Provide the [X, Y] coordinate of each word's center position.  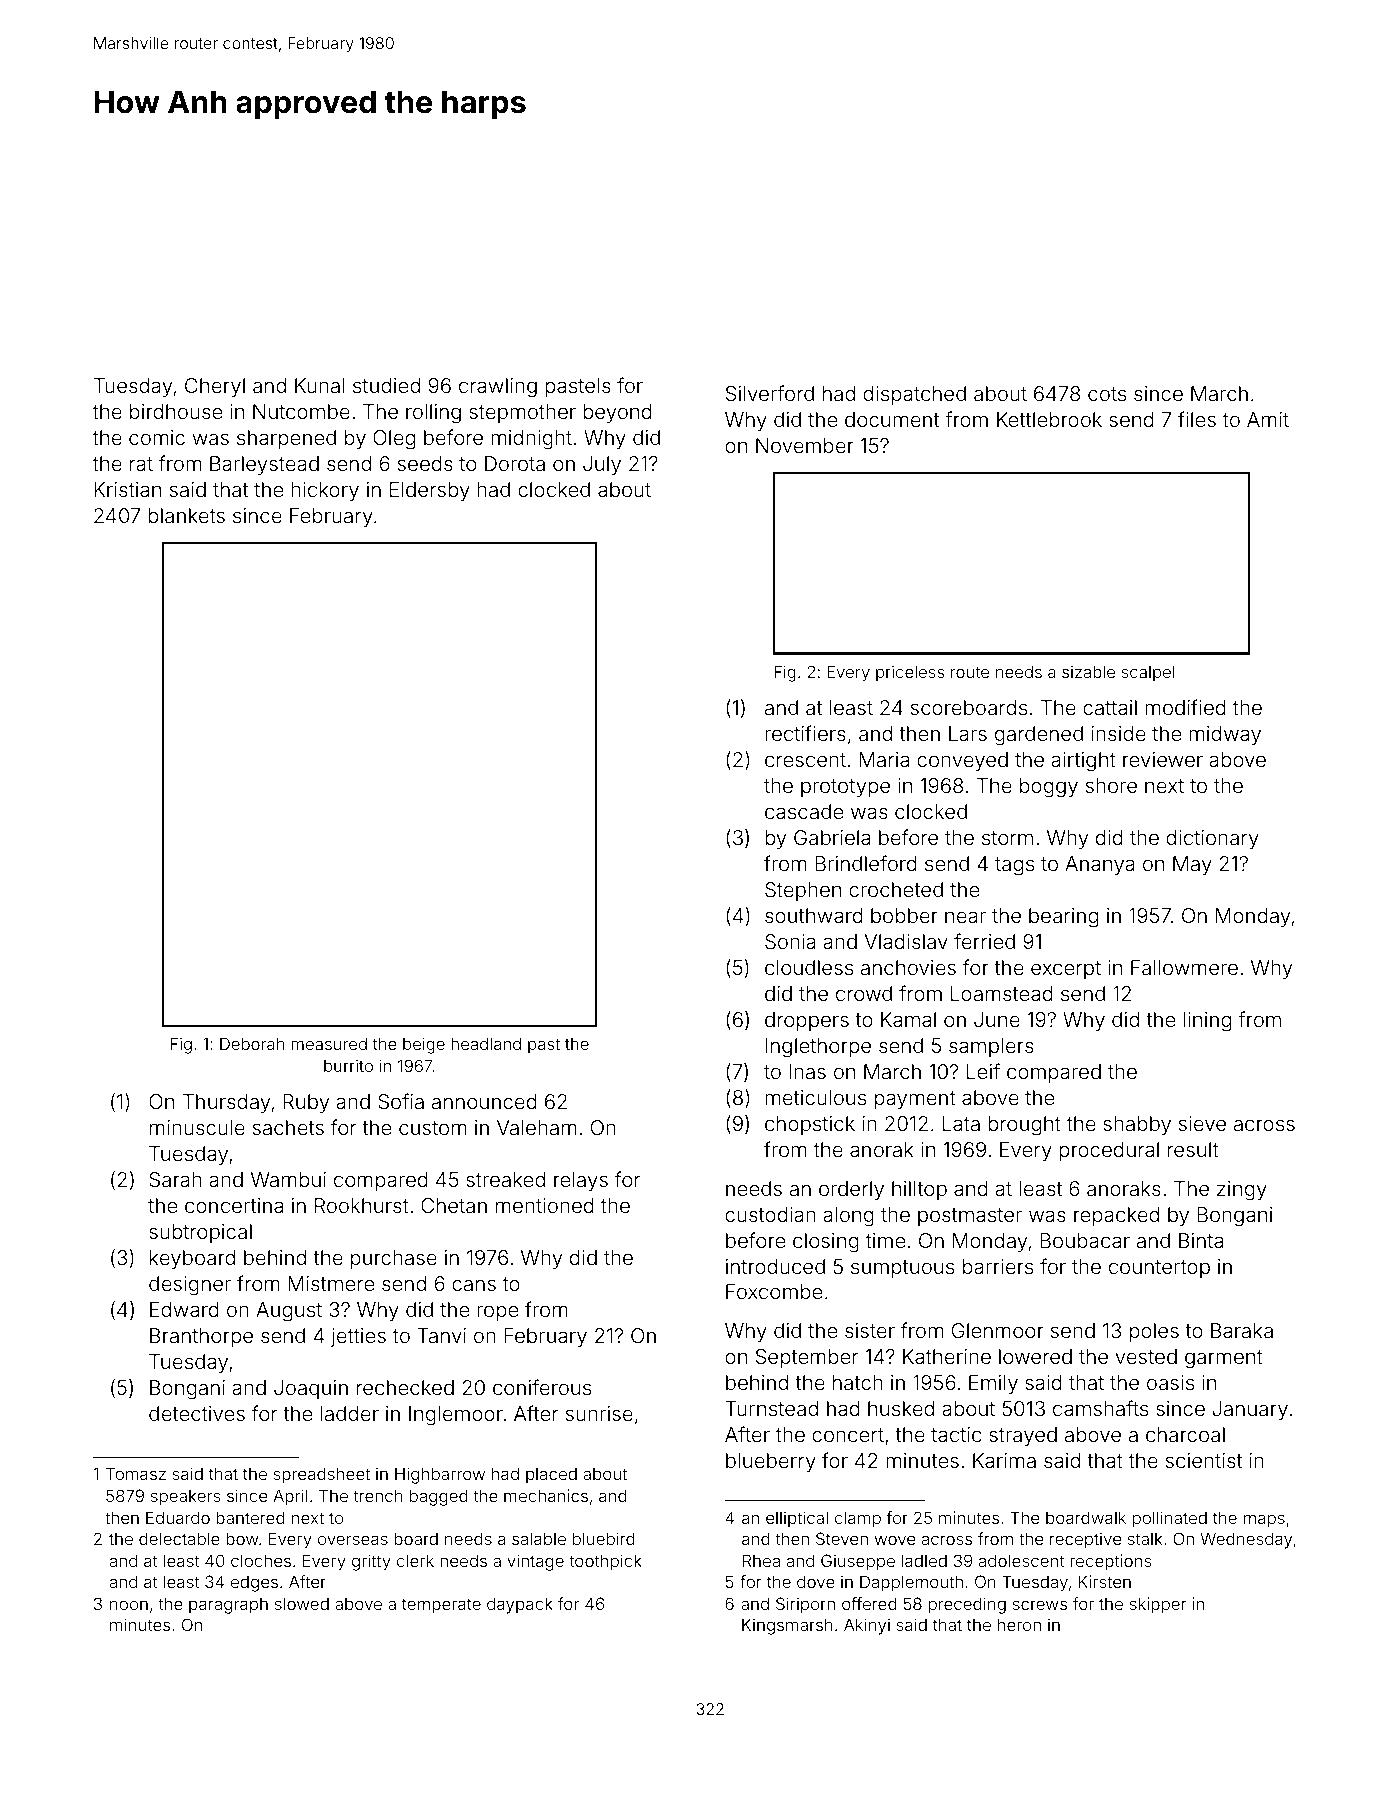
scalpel [1148, 674]
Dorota [515, 463]
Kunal [320, 385]
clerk [415, 1560]
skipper [1158, 1605]
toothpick [605, 1562]
